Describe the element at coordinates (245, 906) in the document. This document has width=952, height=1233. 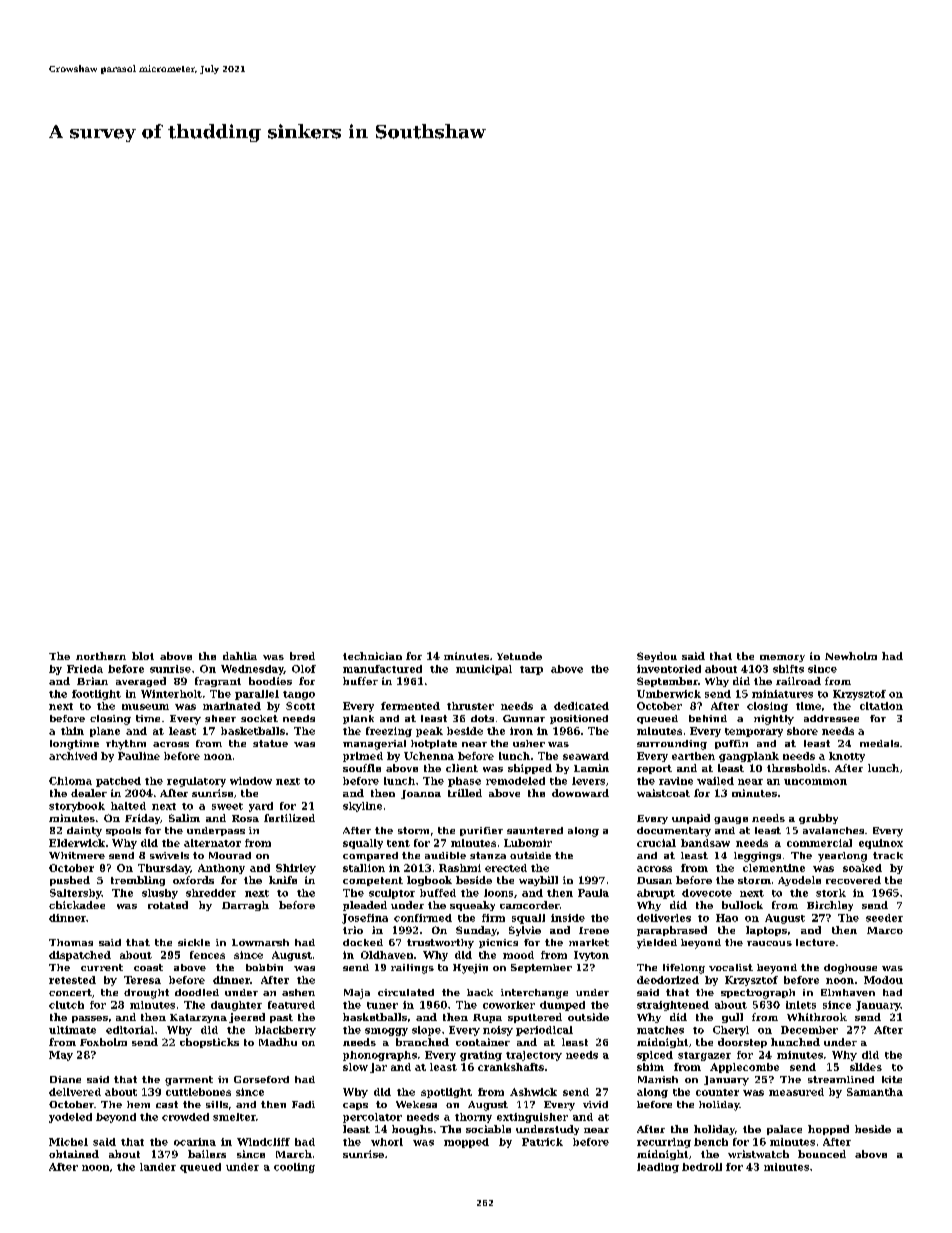
I see `Darragh` at that location.
